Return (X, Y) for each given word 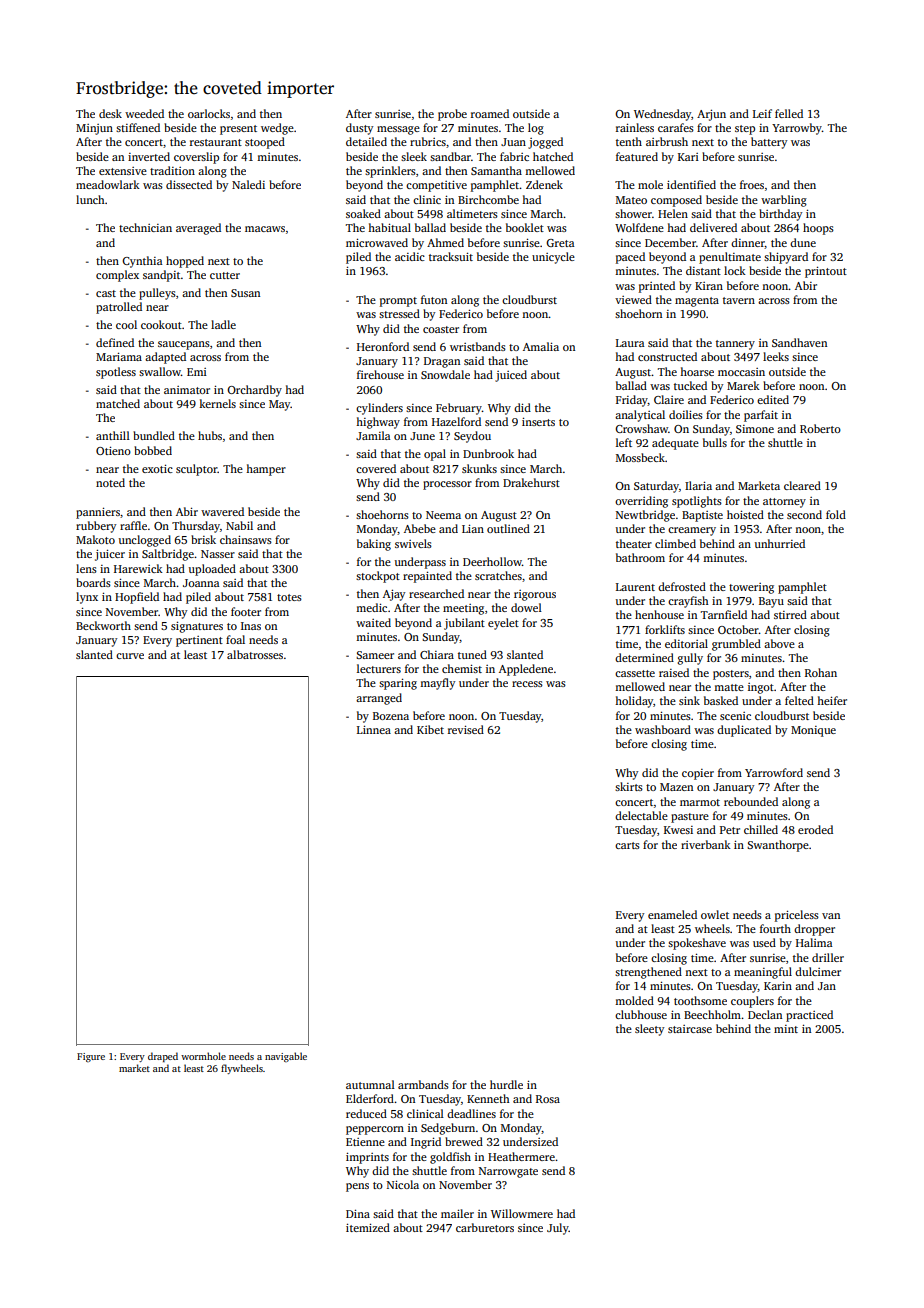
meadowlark (108, 184)
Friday (632, 401)
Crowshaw (641, 428)
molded (634, 1000)
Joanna (201, 583)
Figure (91, 1057)
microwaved (377, 242)
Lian (473, 528)
